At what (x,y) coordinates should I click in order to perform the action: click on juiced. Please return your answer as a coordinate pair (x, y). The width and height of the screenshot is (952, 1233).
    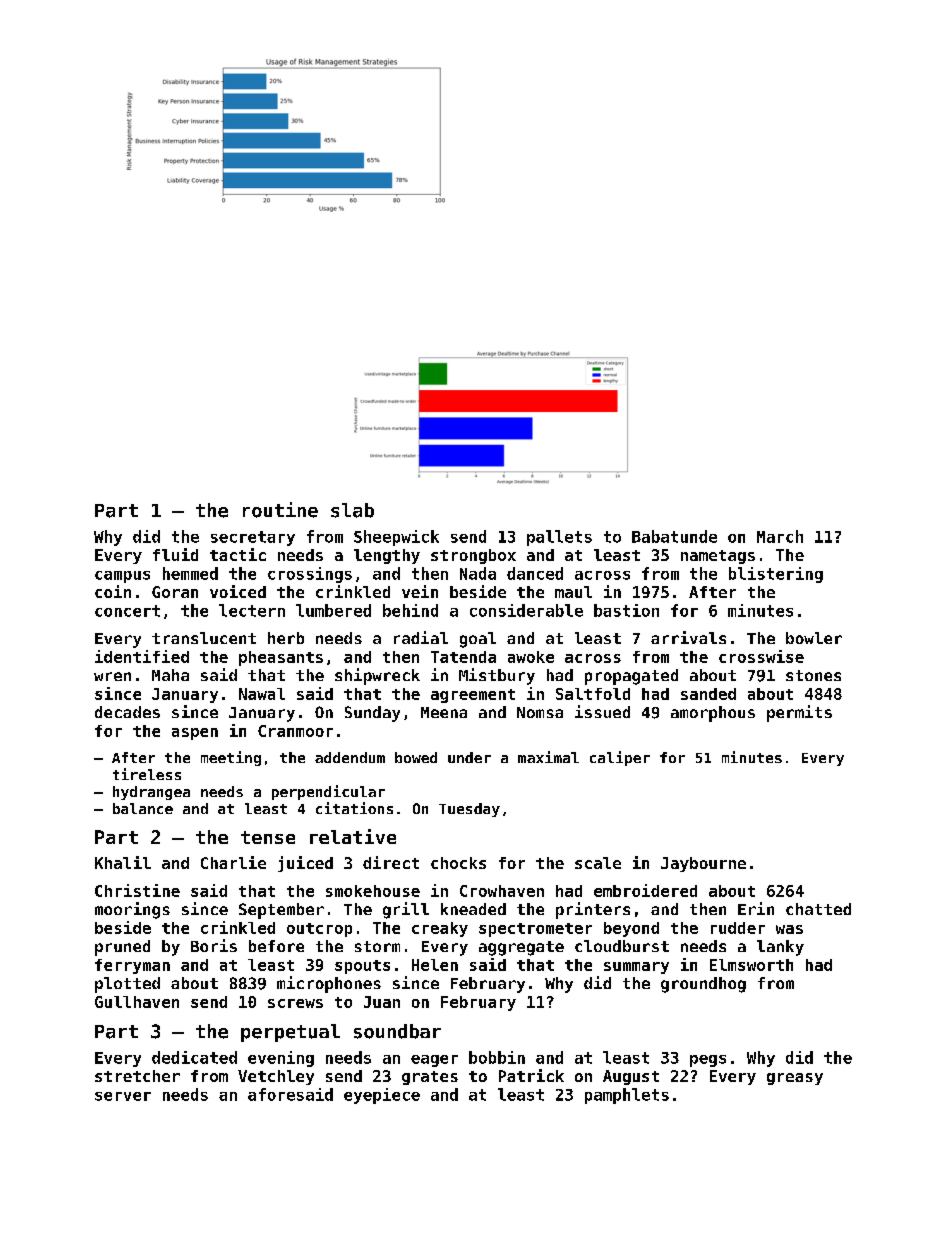
    Looking at the image, I should click on (305, 864).
